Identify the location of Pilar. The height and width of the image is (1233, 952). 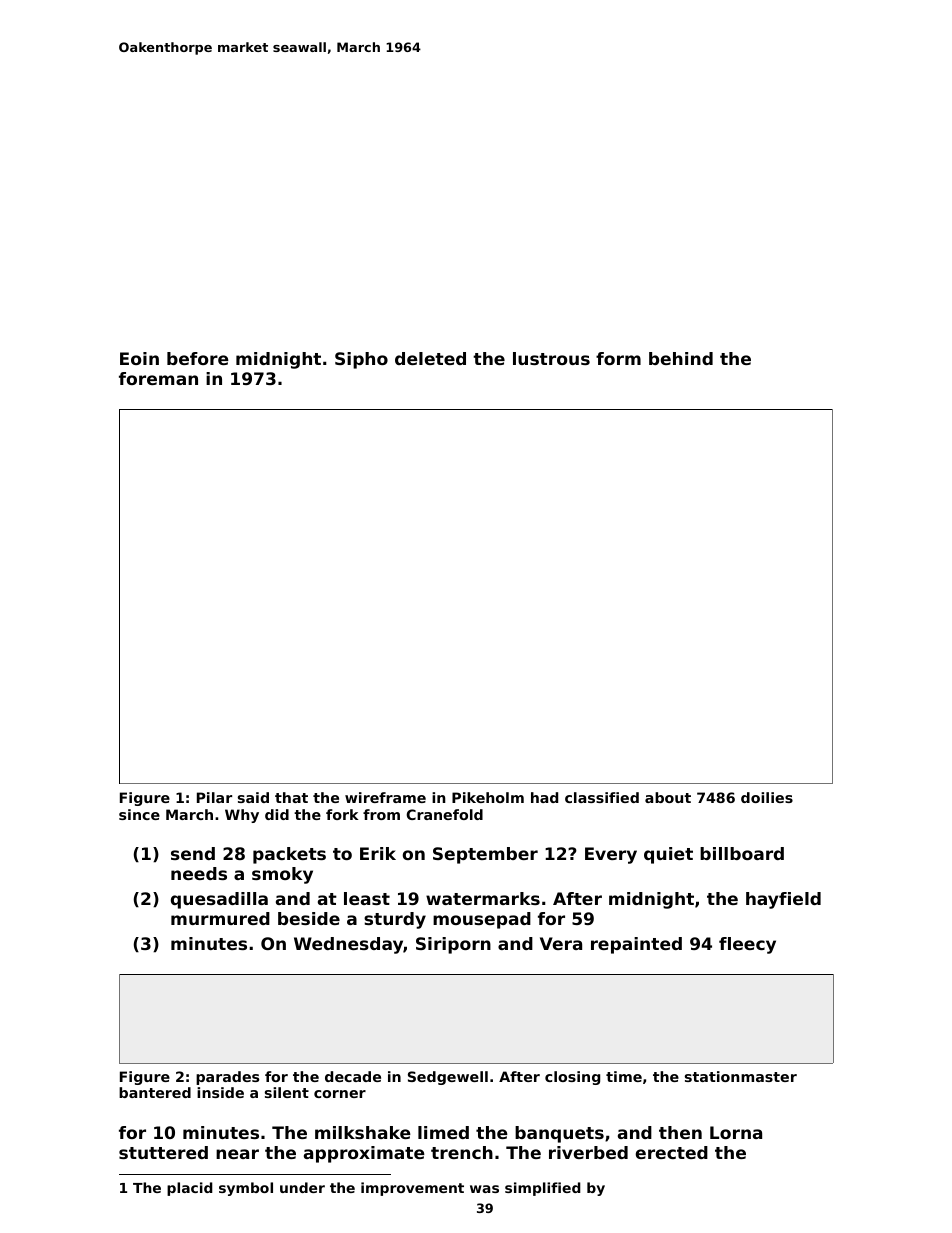
(214, 797).
